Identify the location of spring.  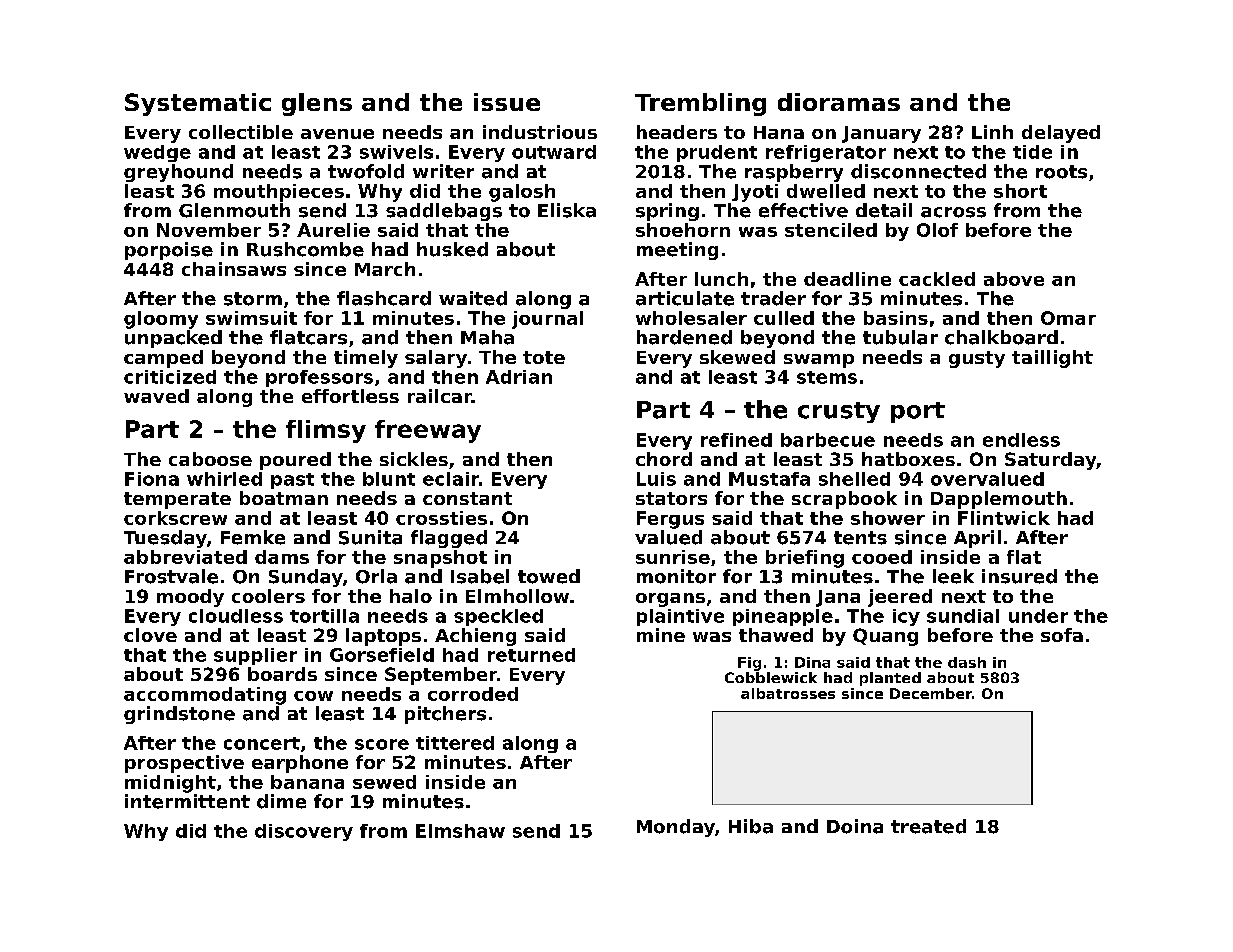
(667, 212).
